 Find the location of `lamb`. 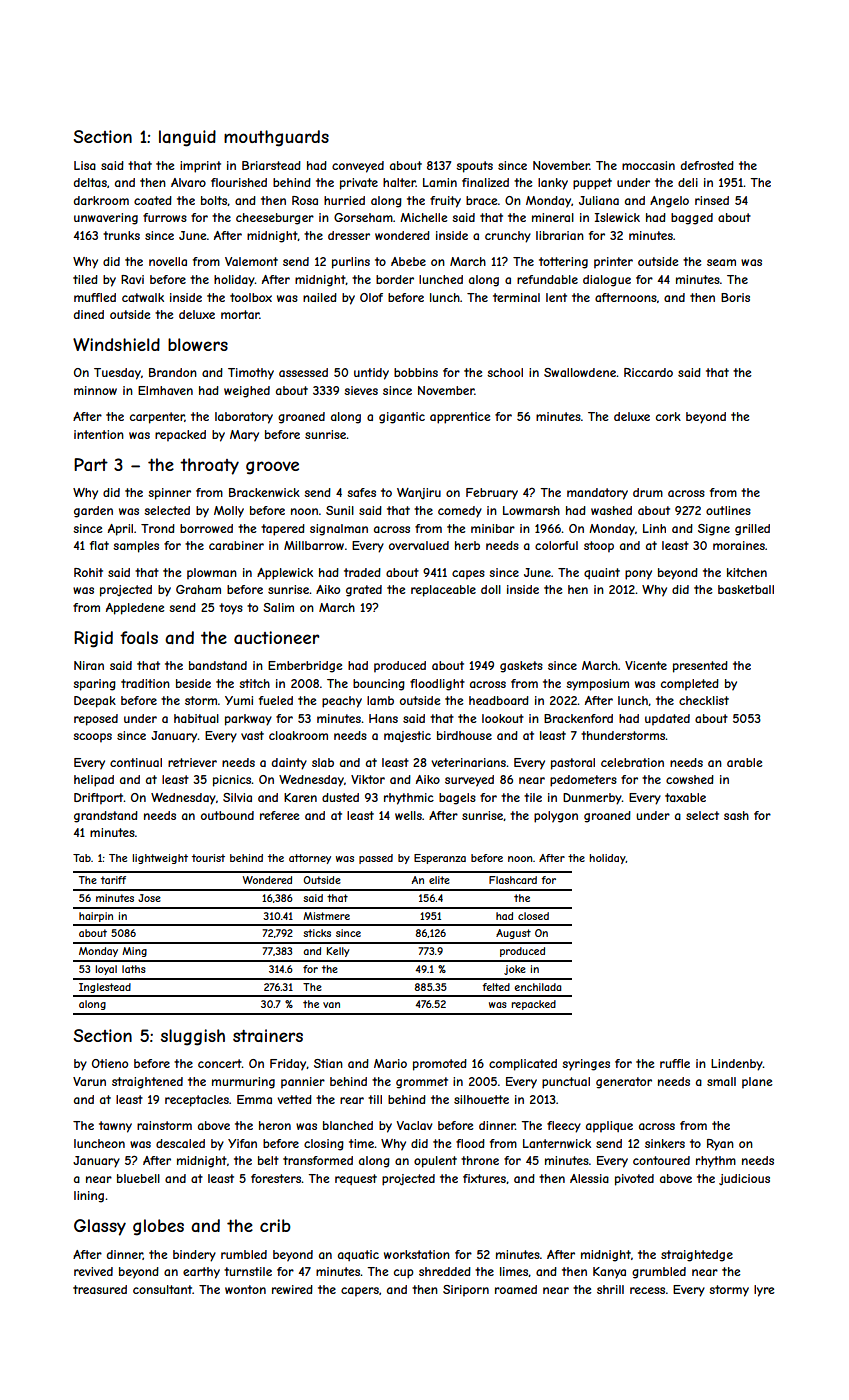

lamb is located at coordinates (380, 700).
